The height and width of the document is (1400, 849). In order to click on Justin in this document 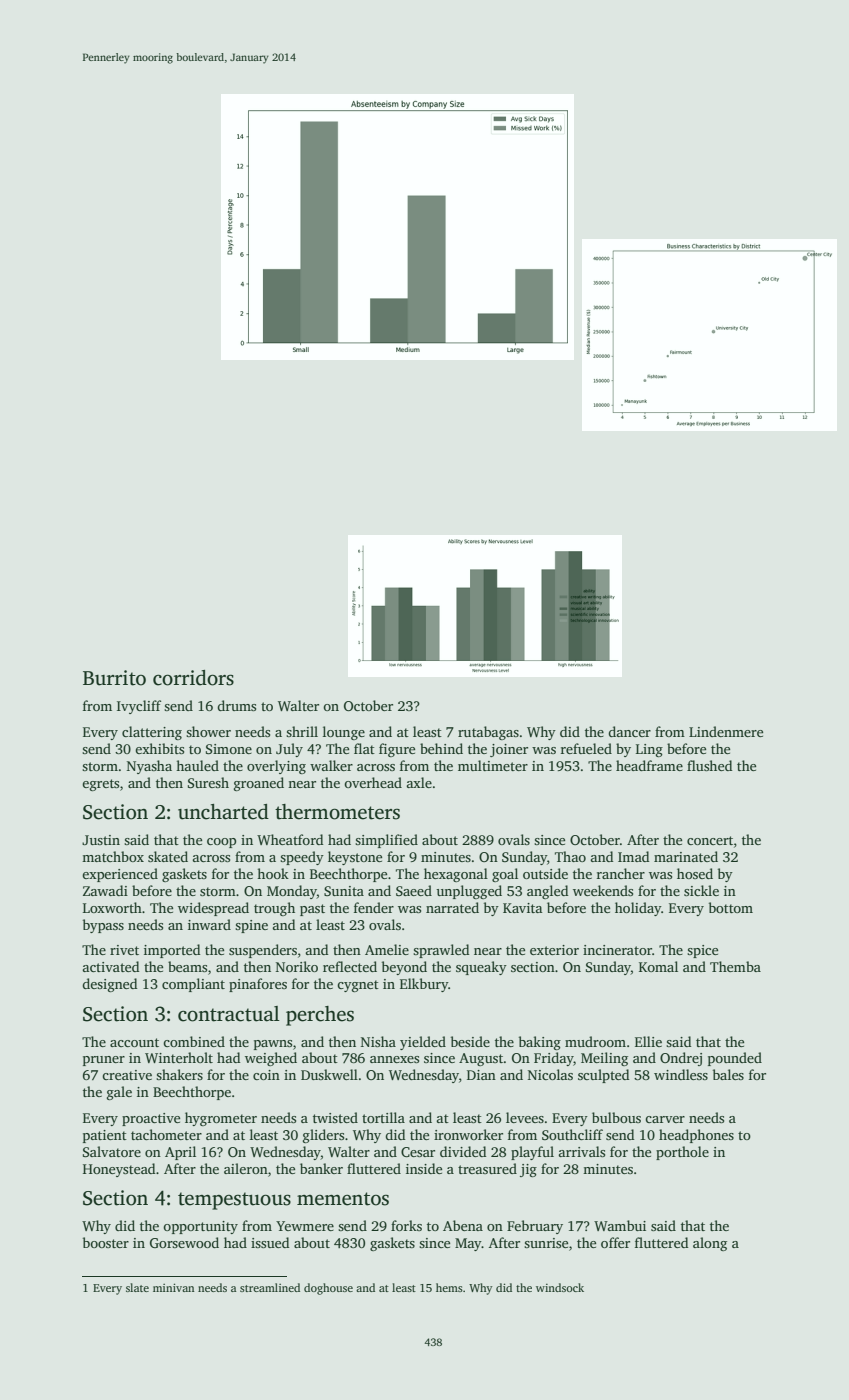, I will do `click(101, 840)`.
